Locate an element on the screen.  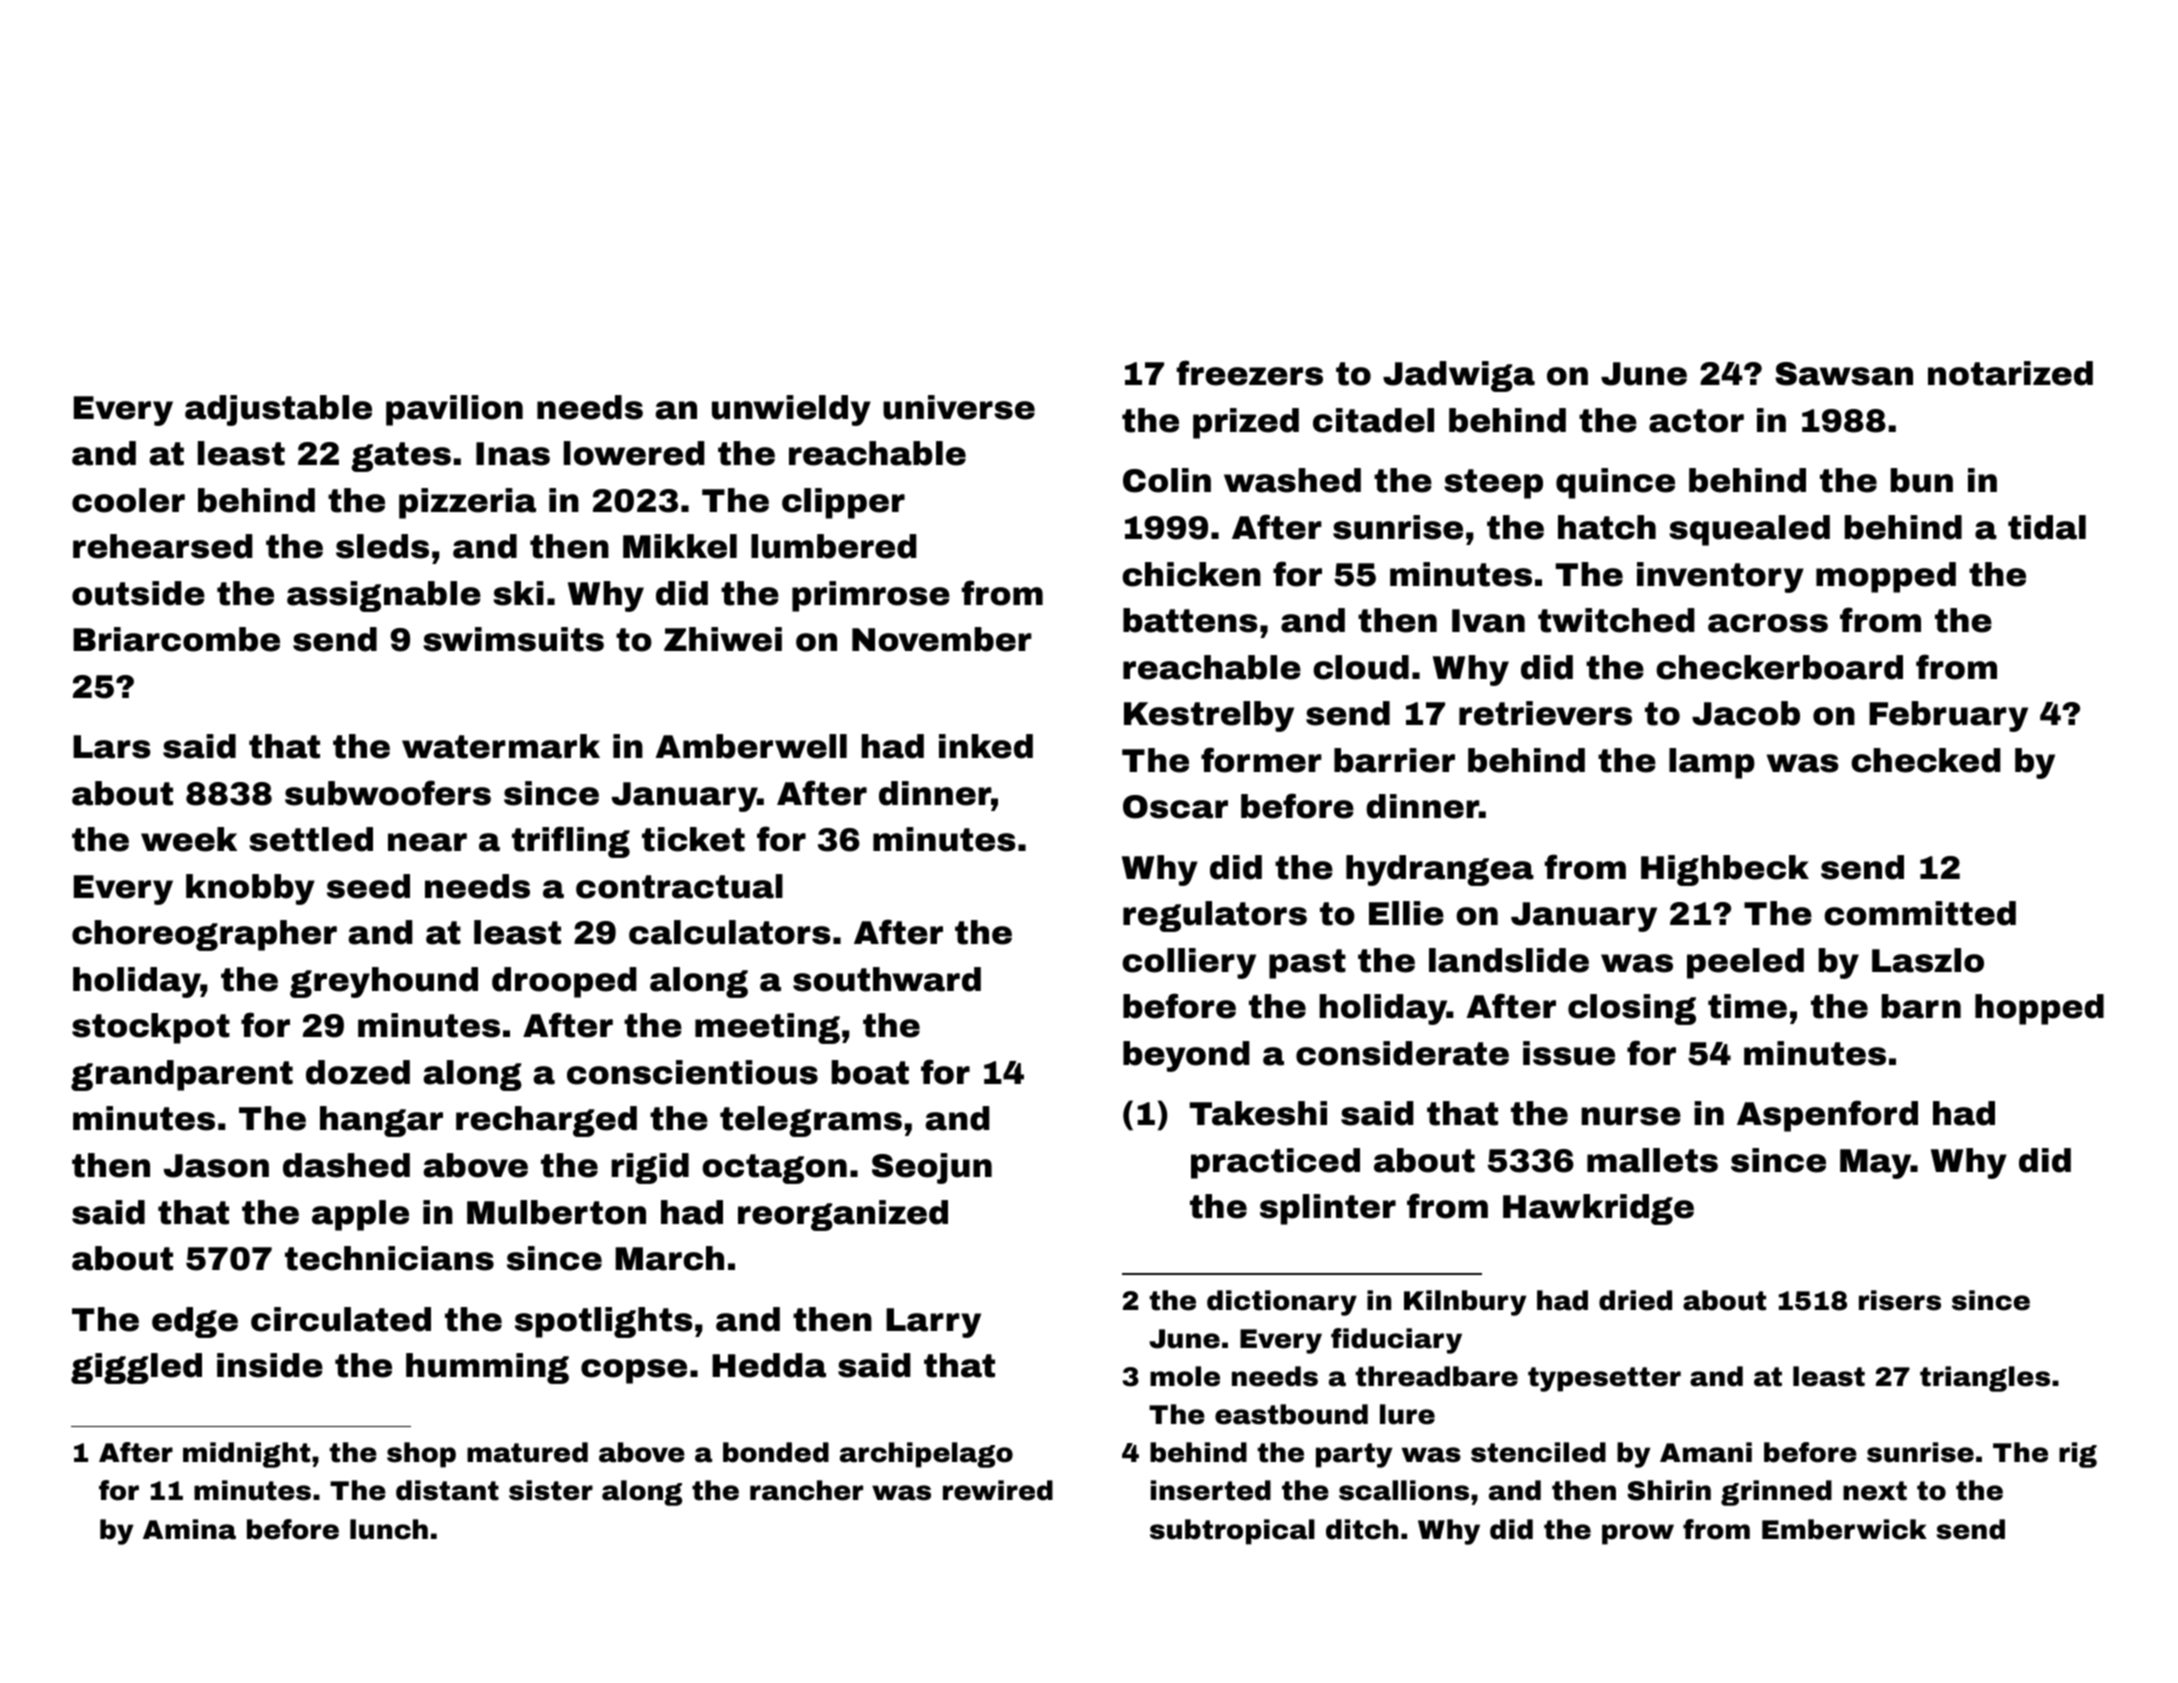
May is located at coordinates (1875, 1164).
